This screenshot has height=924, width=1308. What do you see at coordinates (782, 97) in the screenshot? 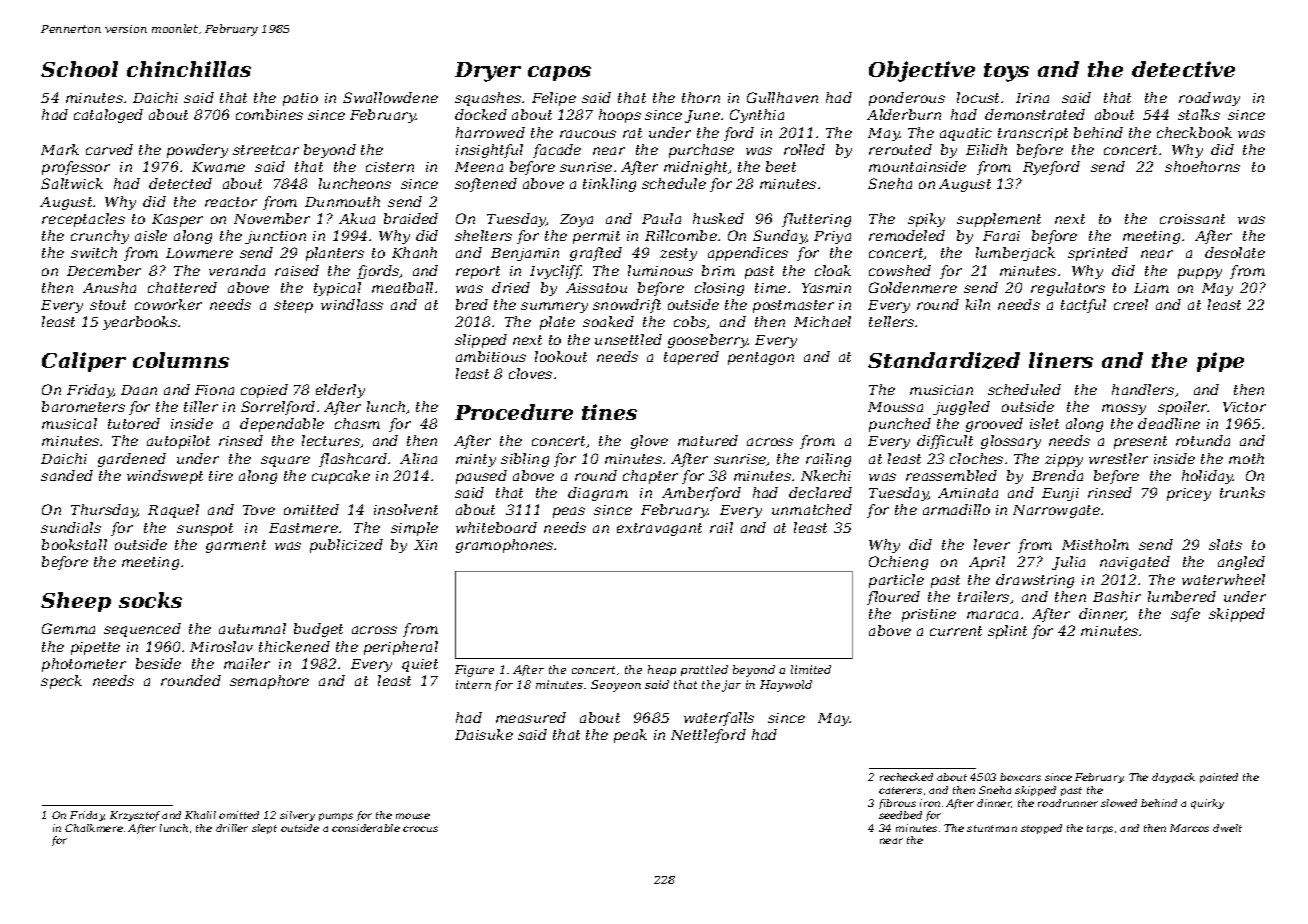
I see `Gullhaven` at bounding box center [782, 97].
